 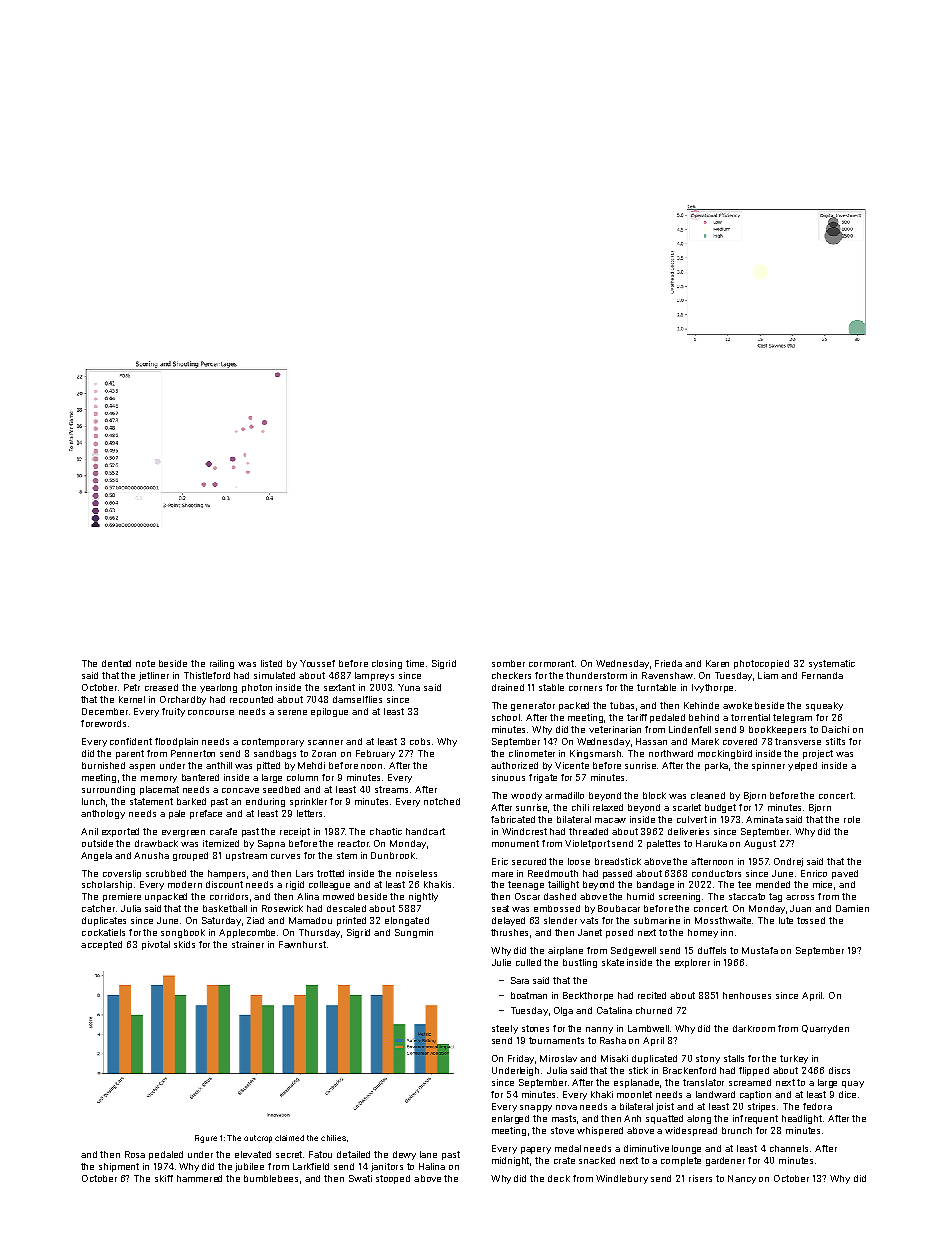 I want to click on coverslip, so click(x=122, y=874).
